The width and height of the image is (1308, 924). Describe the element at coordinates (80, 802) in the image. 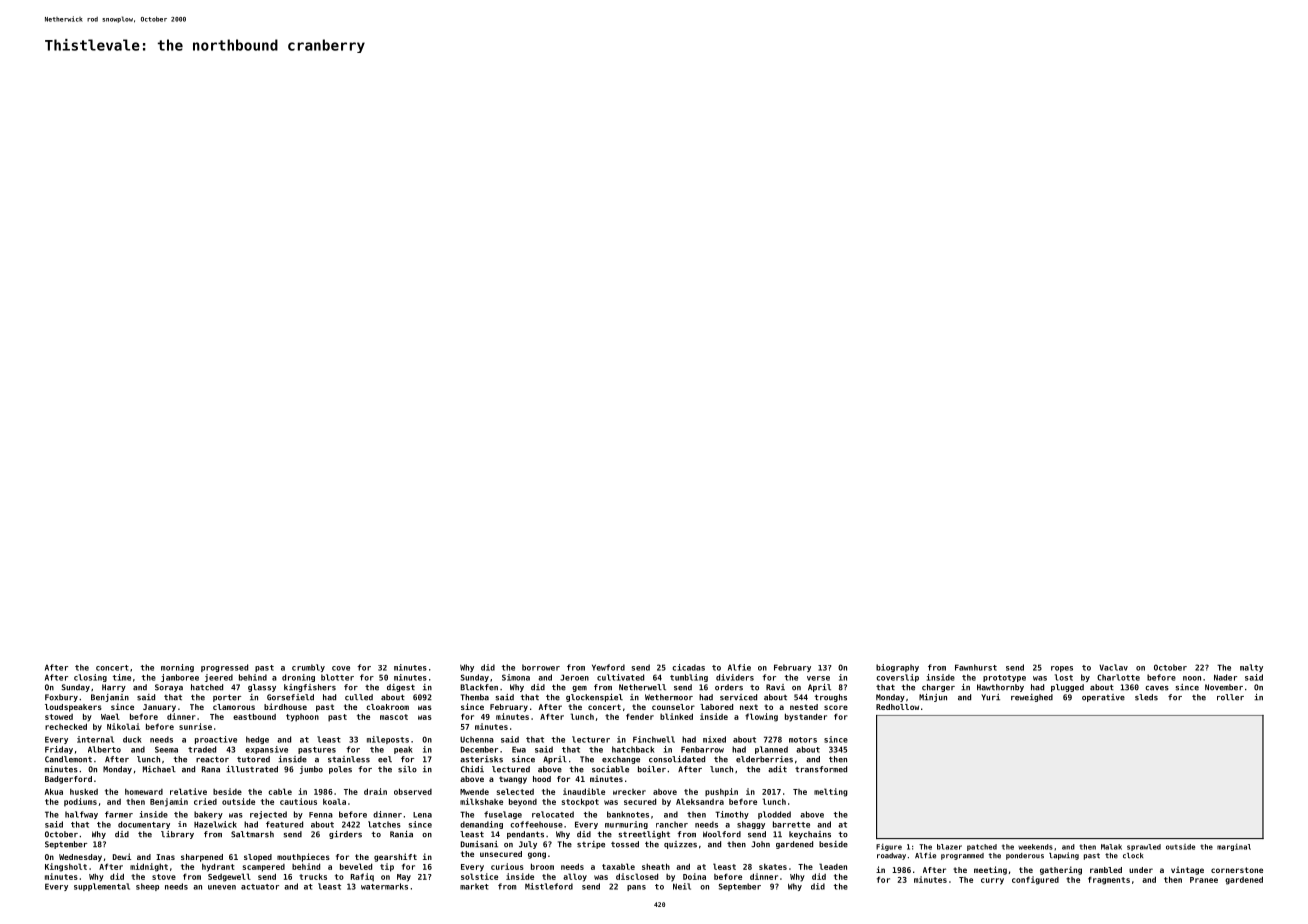

I see `podiums` at that location.
